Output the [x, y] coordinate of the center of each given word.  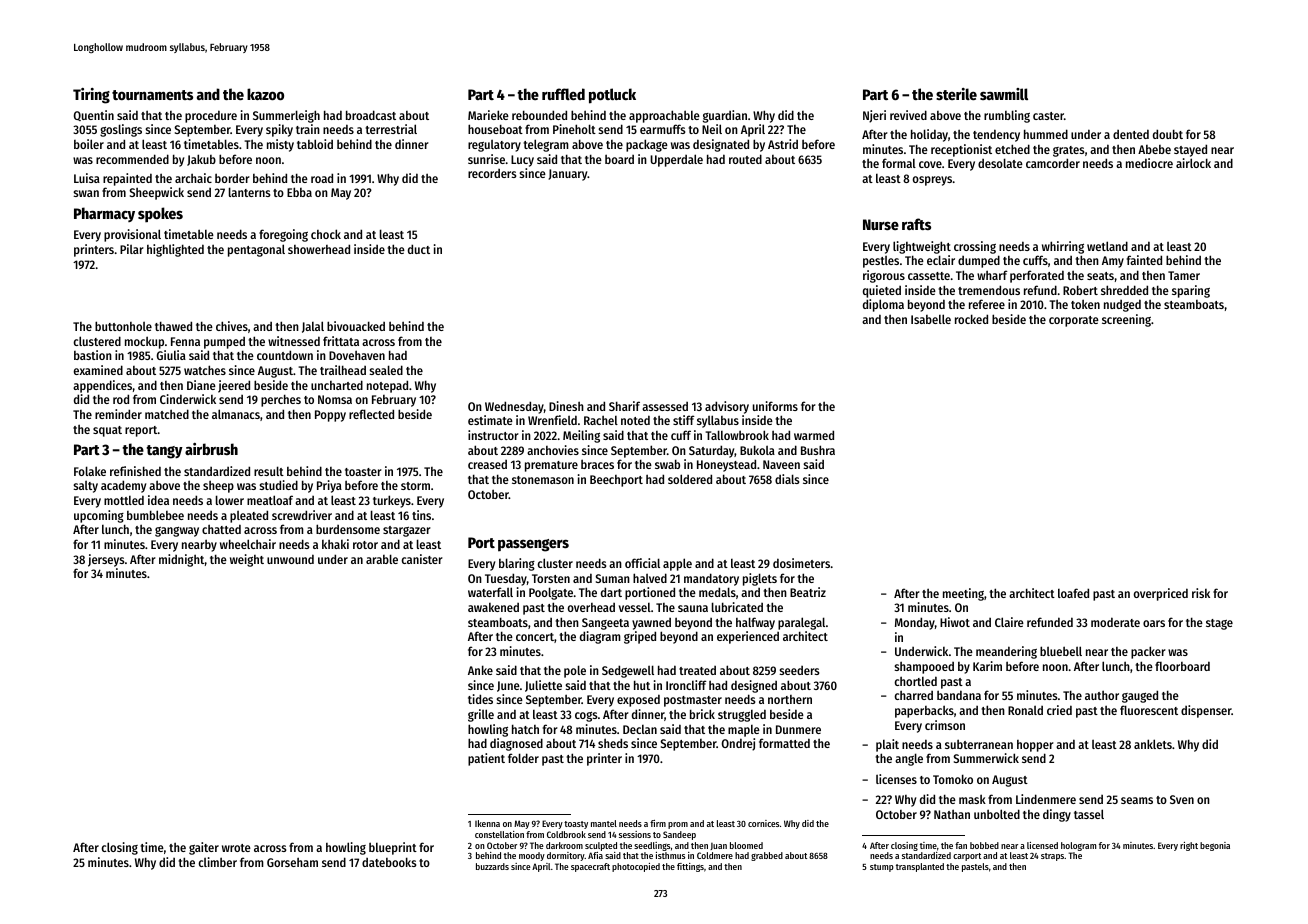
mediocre [1149, 163]
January [568, 175]
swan [86, 193]
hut [642, 685]
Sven [1182, 799]
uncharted [337, 385]
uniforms [775, 406]
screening [1126, 320]
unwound [290, 559]
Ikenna [487, 823]
